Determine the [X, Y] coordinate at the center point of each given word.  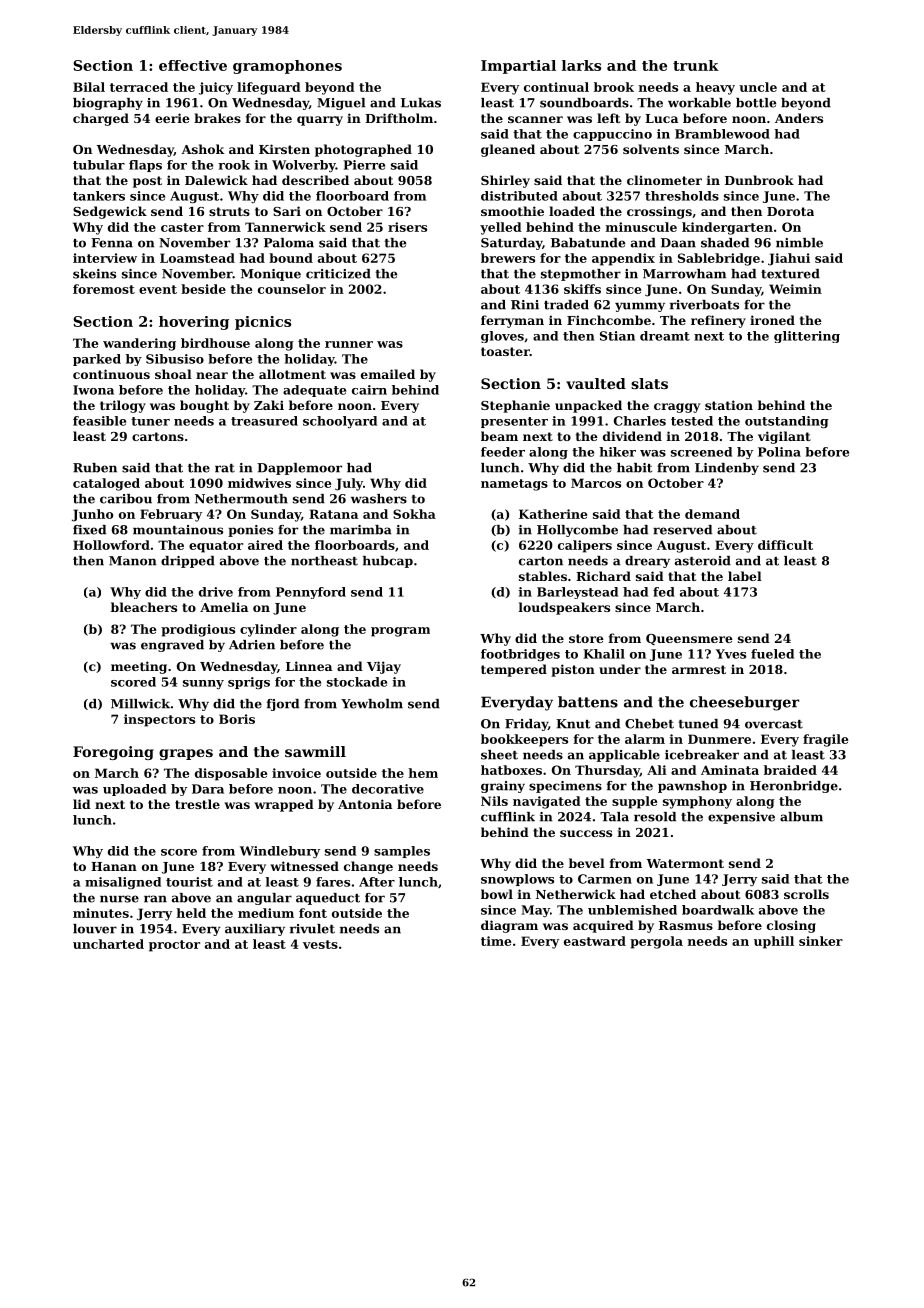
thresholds [682, 196]
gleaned [508, 150]
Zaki [269, 405]
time [496, 941]
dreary [647, 562]
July [349, 484]
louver [95, 929]
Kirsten [284, 149]
